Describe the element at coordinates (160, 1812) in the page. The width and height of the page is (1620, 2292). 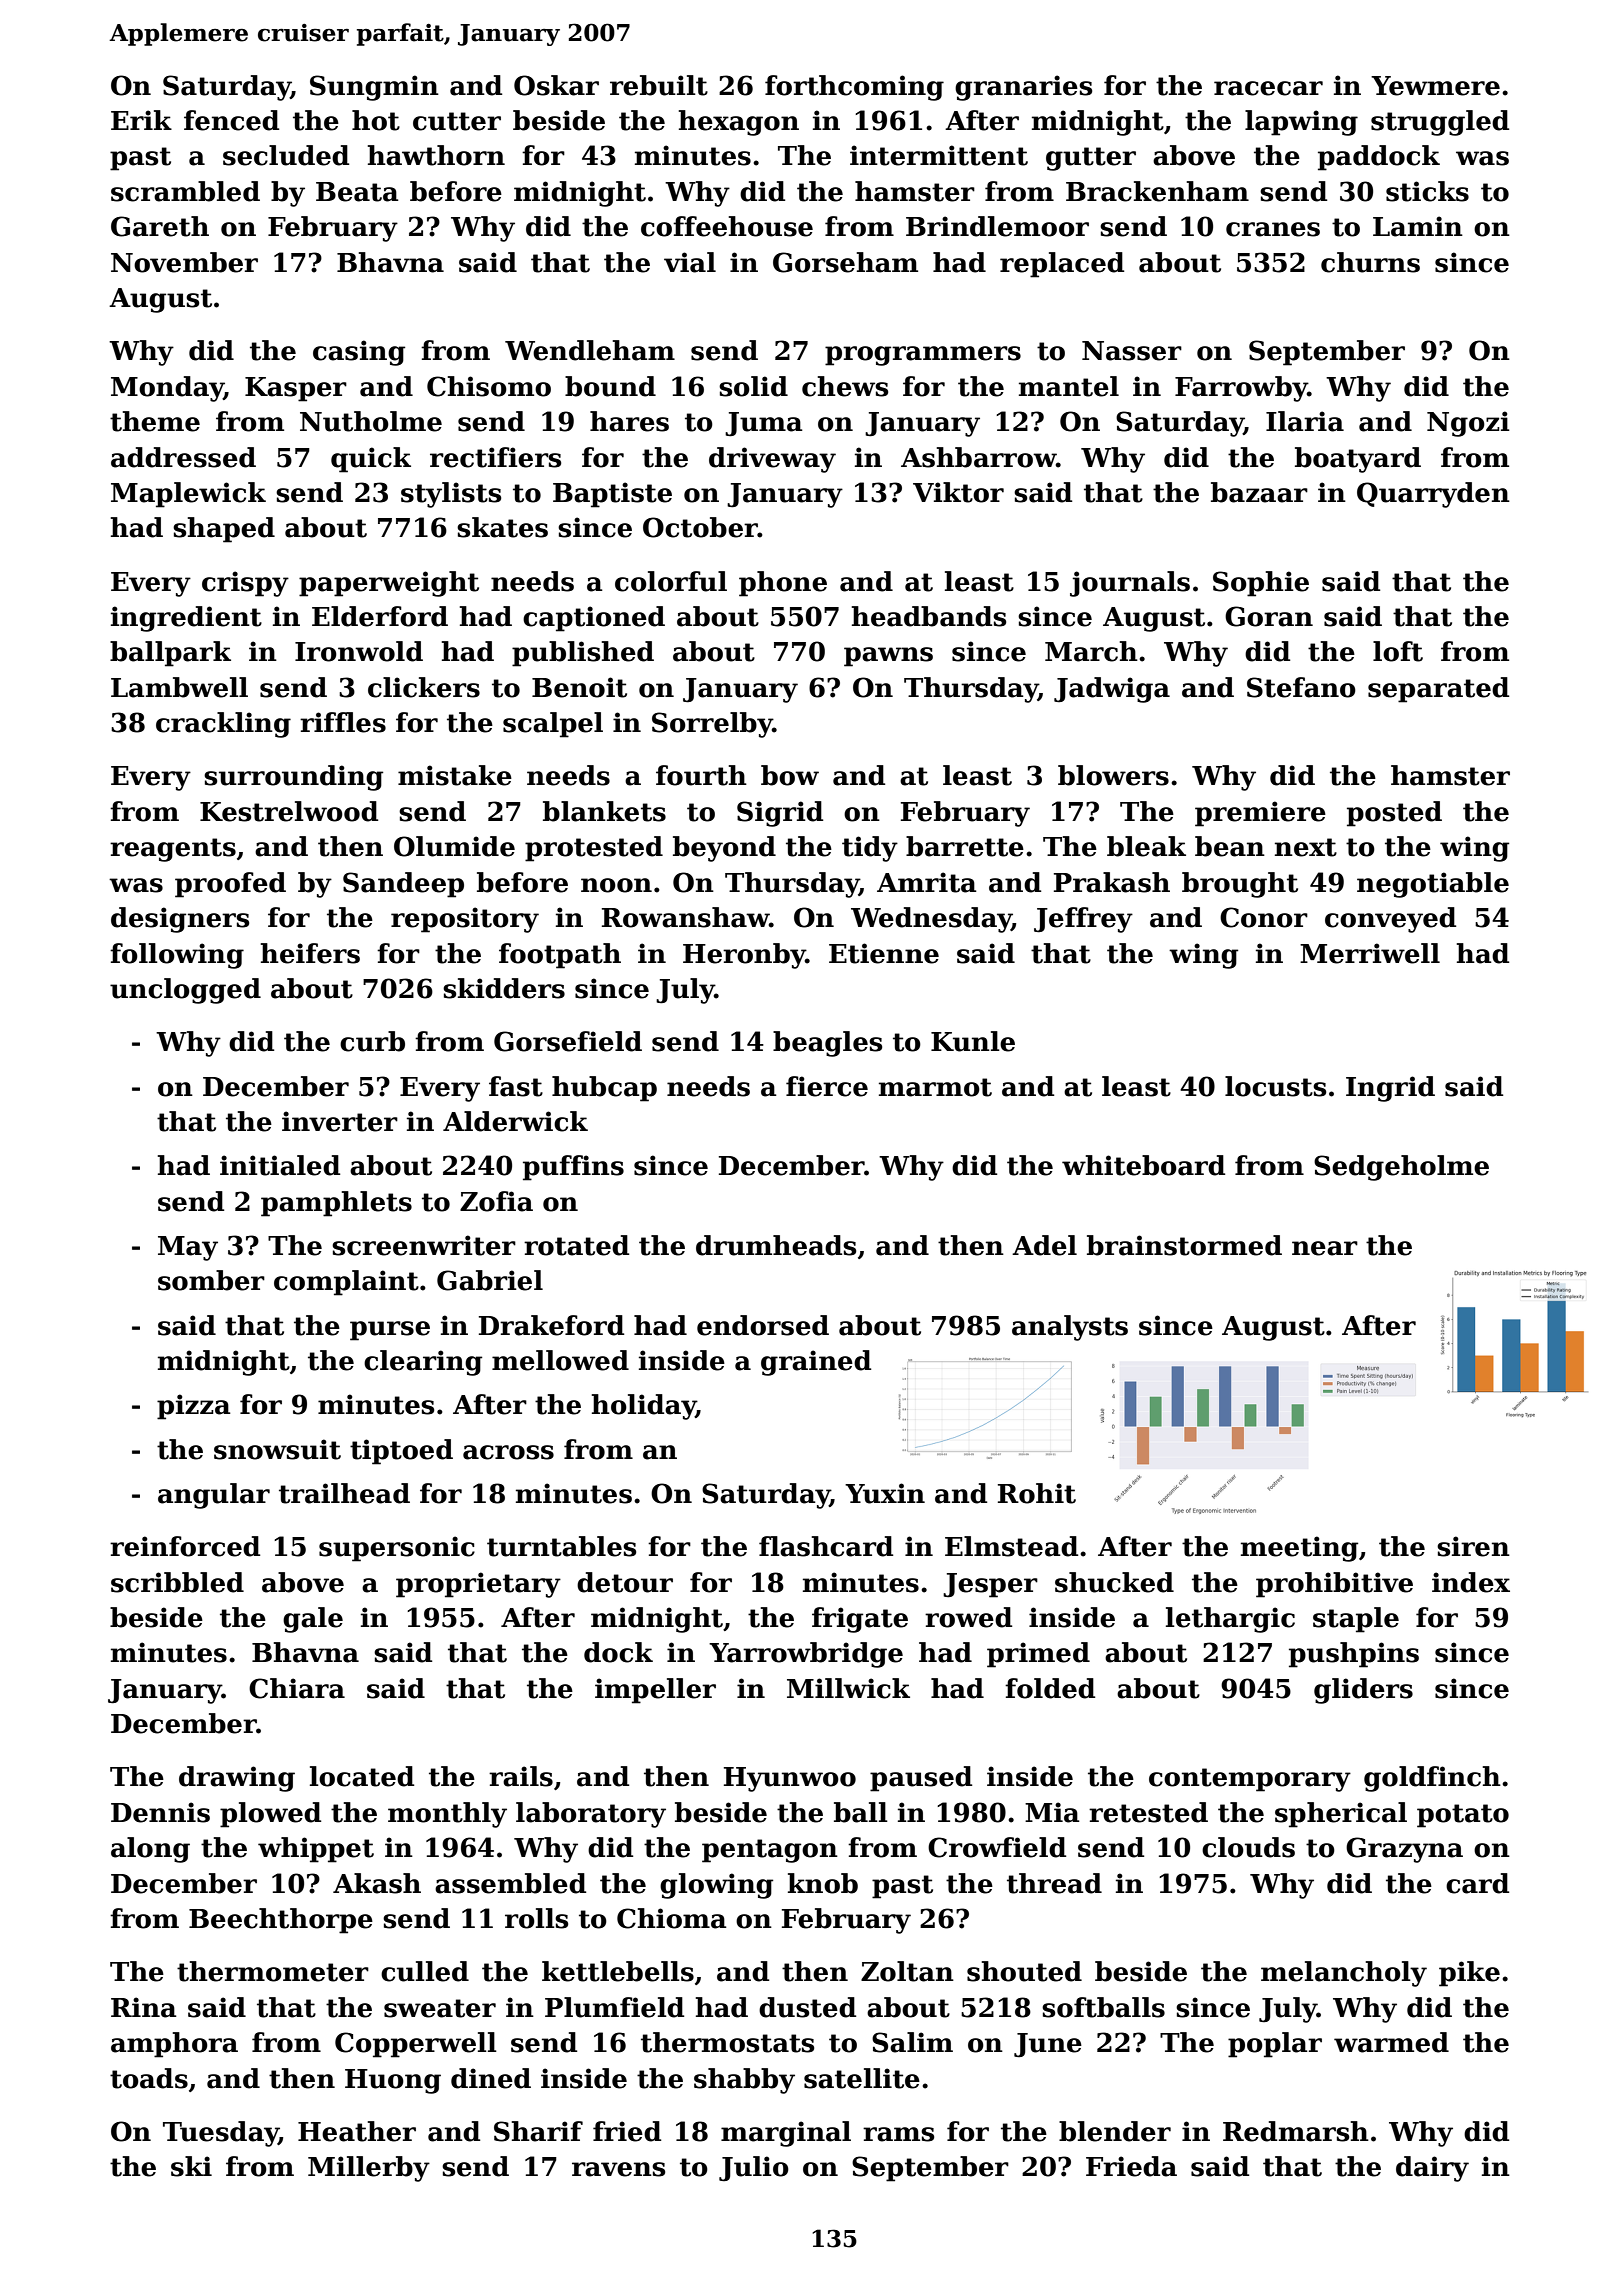
I see `Dennis` at that location.
